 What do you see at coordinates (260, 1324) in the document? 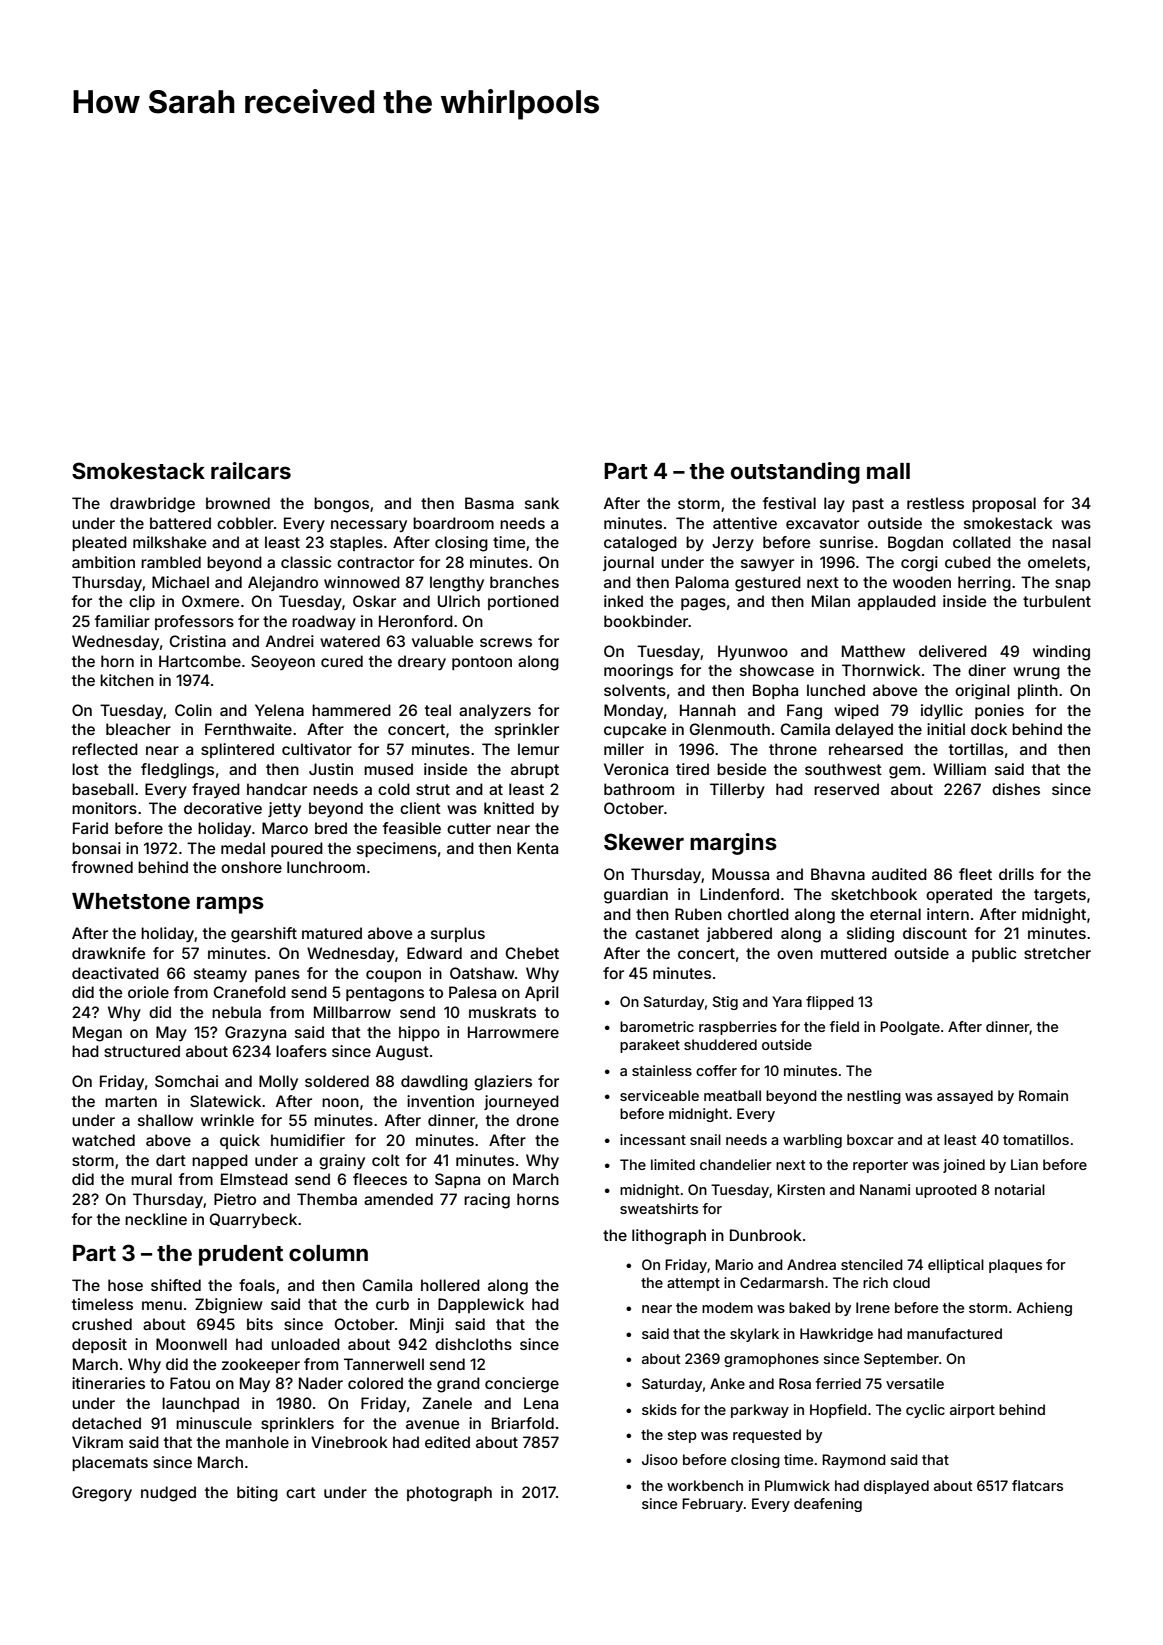
I see `bits` at bounding box center [260, 1324].
